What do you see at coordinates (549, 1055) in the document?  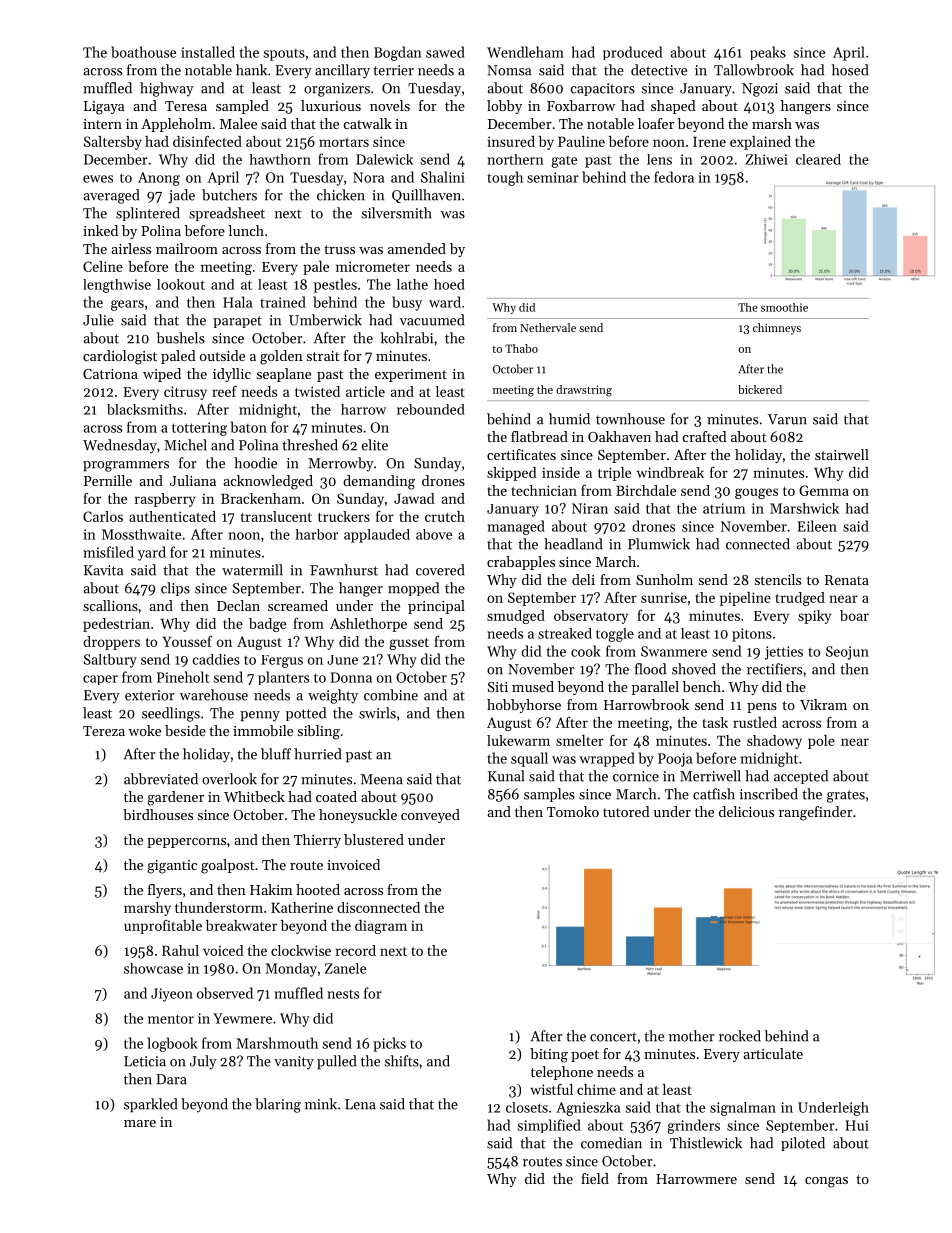 I see `biting` at bounding box center [549, 1055].
